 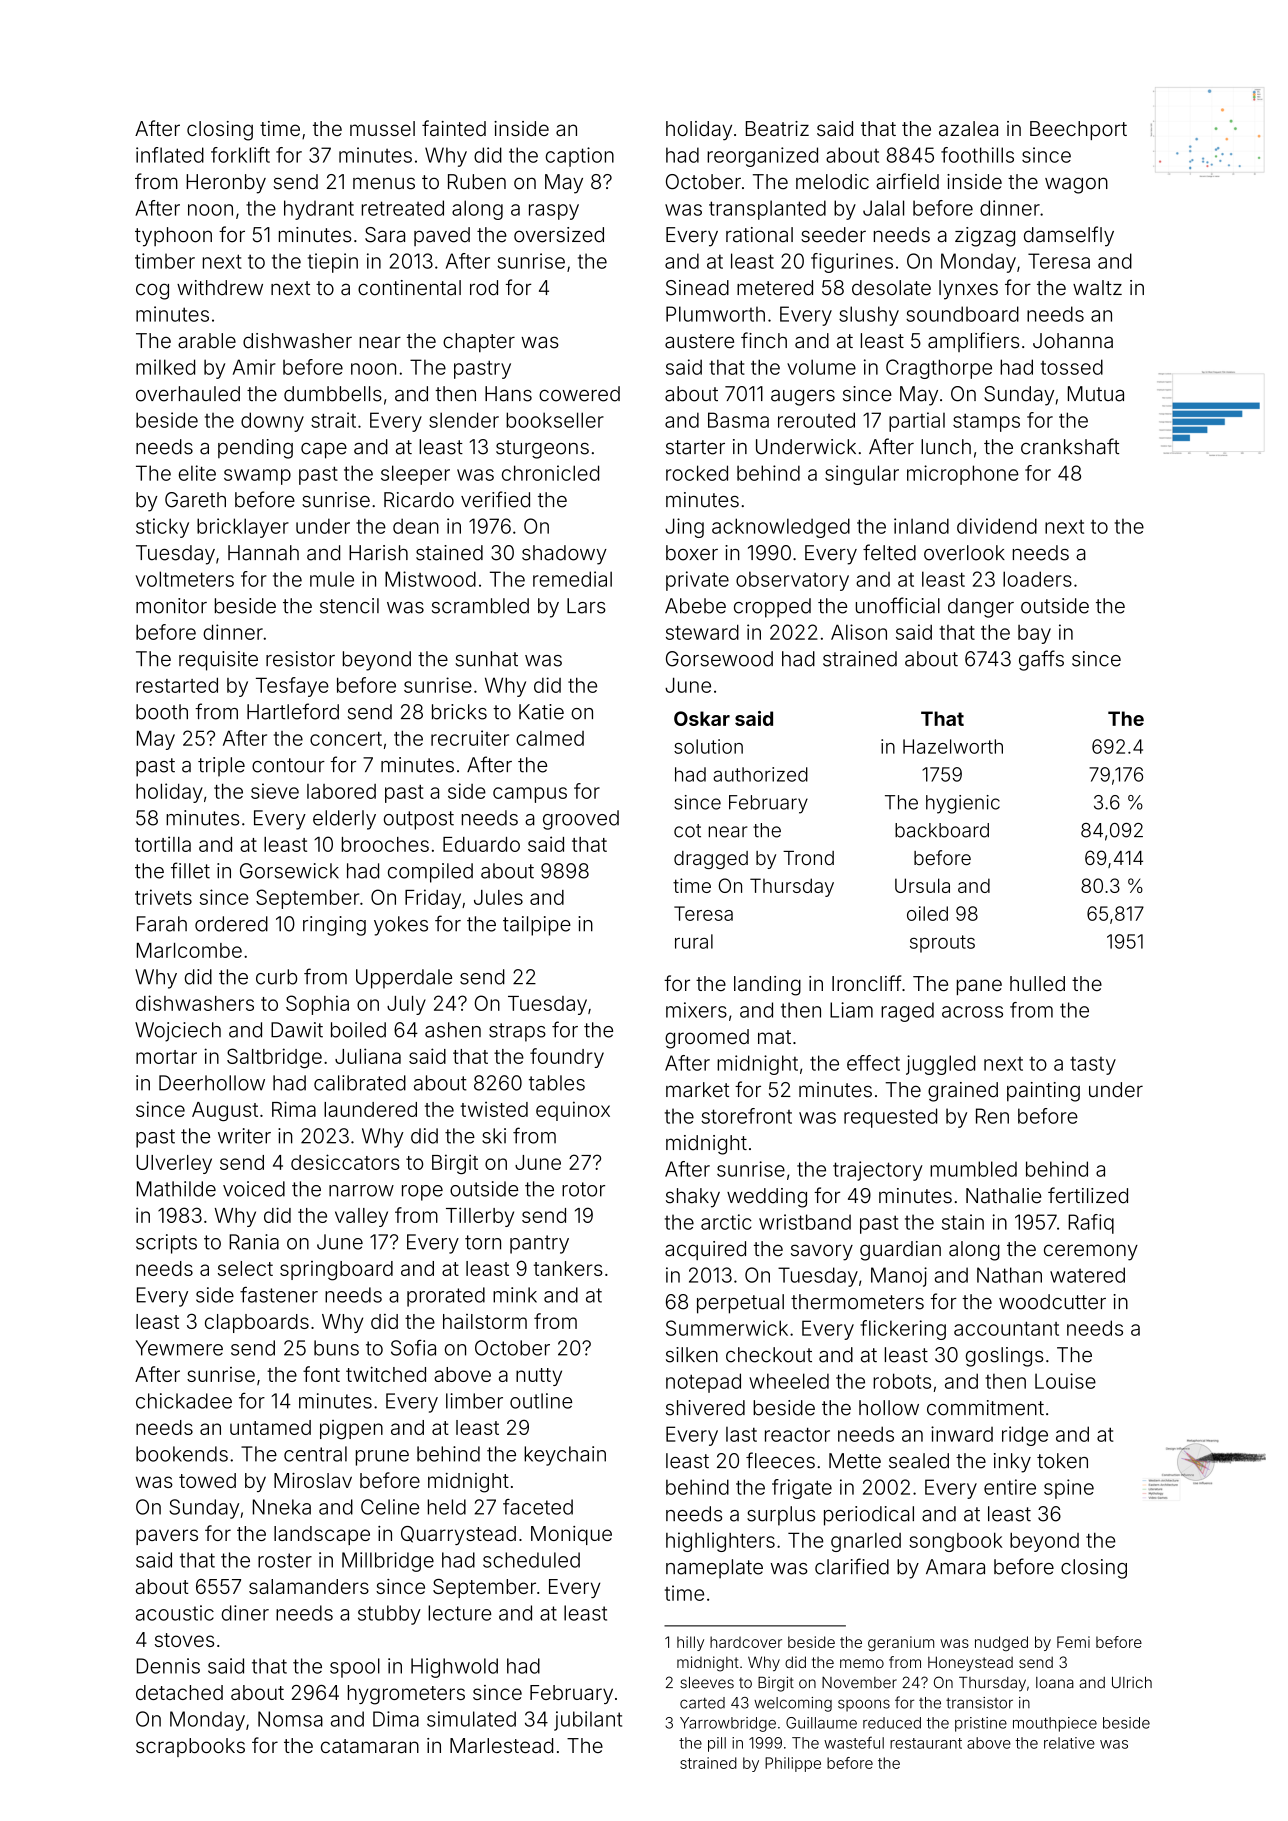 I want to click on detached, so click(x=179, y=1692).
